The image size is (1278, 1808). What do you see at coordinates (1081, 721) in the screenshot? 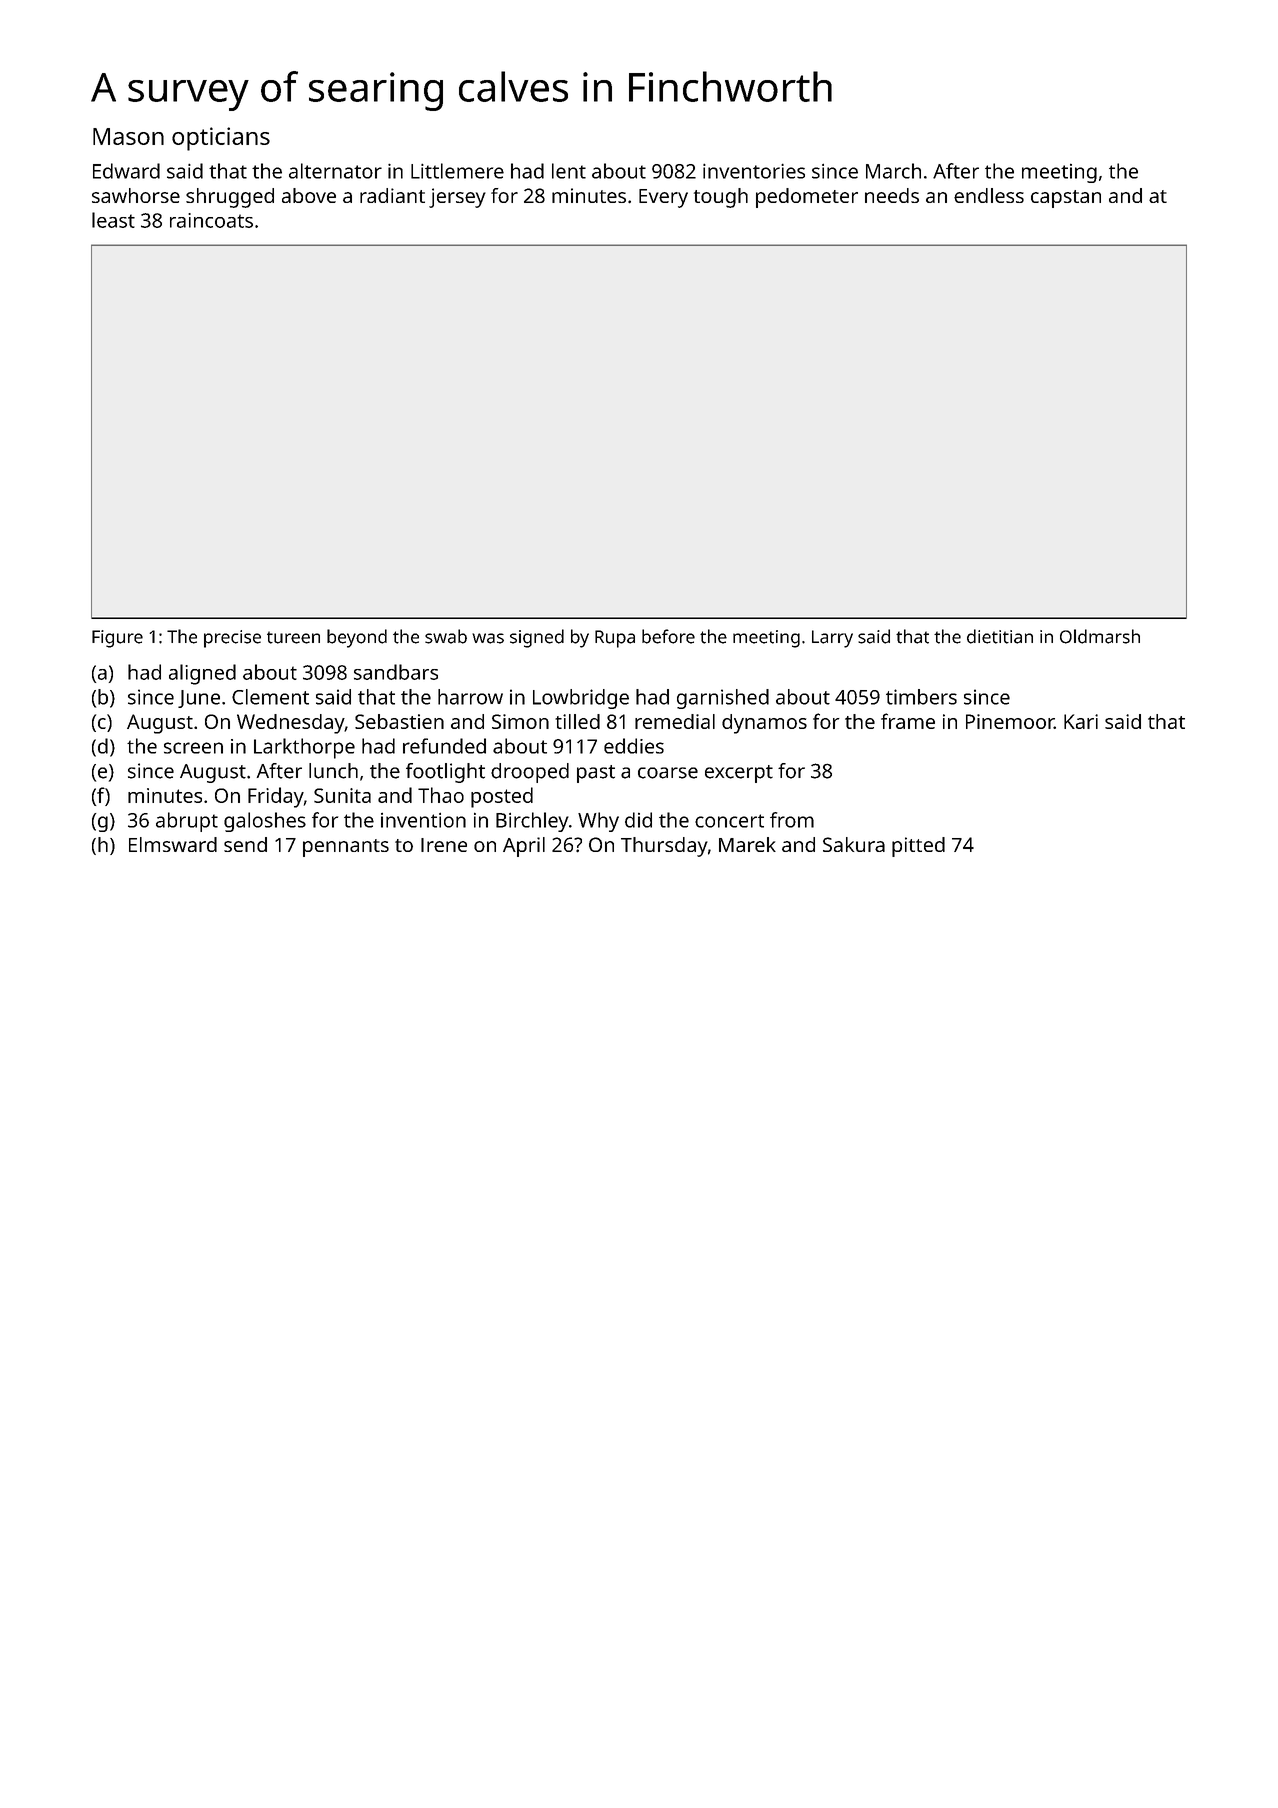
I see `Kari` at bounding box center [1081, 721].
